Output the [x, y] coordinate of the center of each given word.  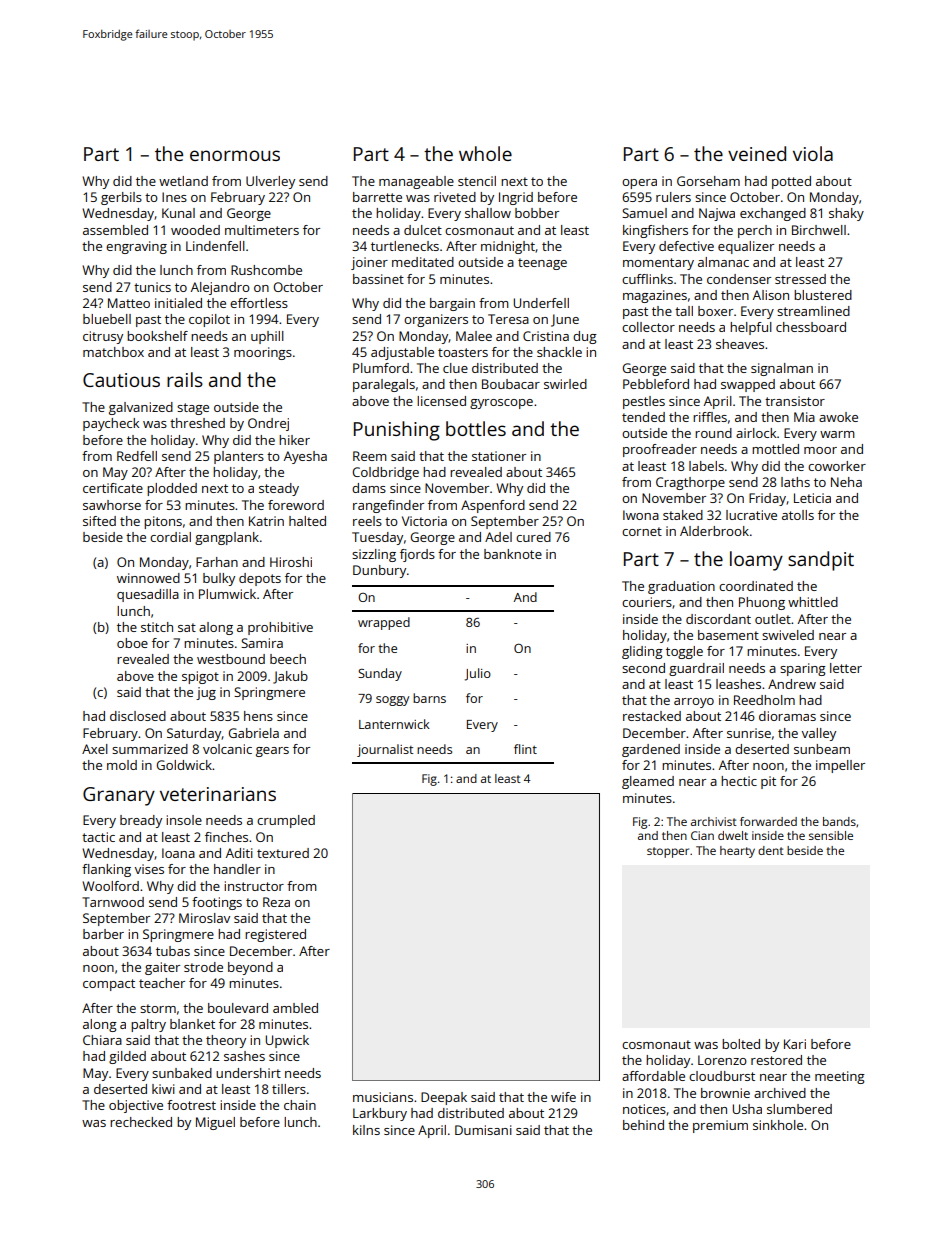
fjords [417, 555]
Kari [795, 1044]
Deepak [444, 1098]
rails [185, 379]
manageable [416, 182]
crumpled [286, 821]
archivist [714, 821]
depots [260, 579]
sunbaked [182, 1073]
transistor [795, 401]
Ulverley [270, 182]
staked [683, 515]
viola [813, 153]
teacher [162, 983]
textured [283, 853]
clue [455, 368]
